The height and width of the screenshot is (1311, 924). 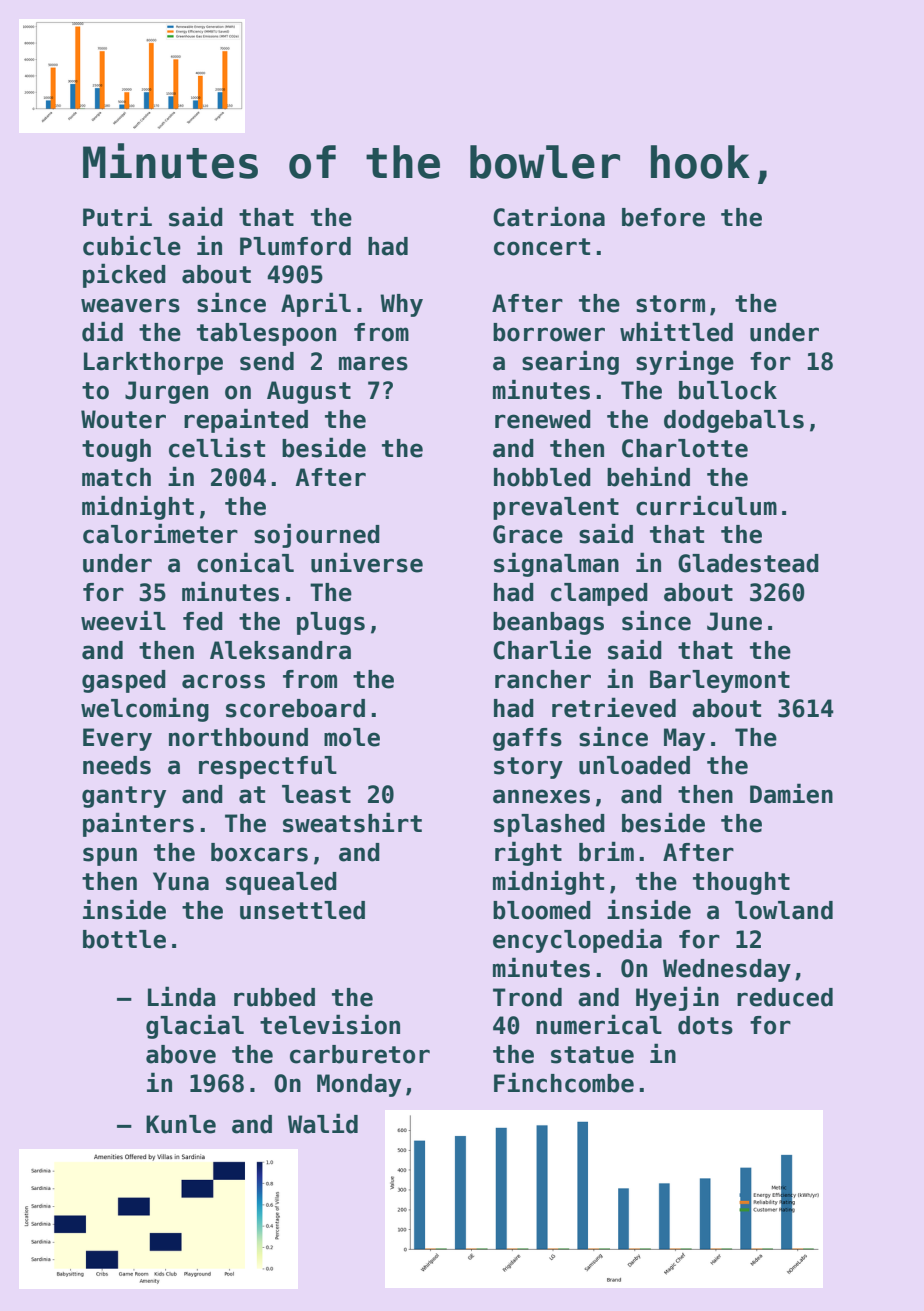 What do you see at coordinates (181, 1124) in the screenshot?
I see `Kunle` at bounding box center [181, 1124].
